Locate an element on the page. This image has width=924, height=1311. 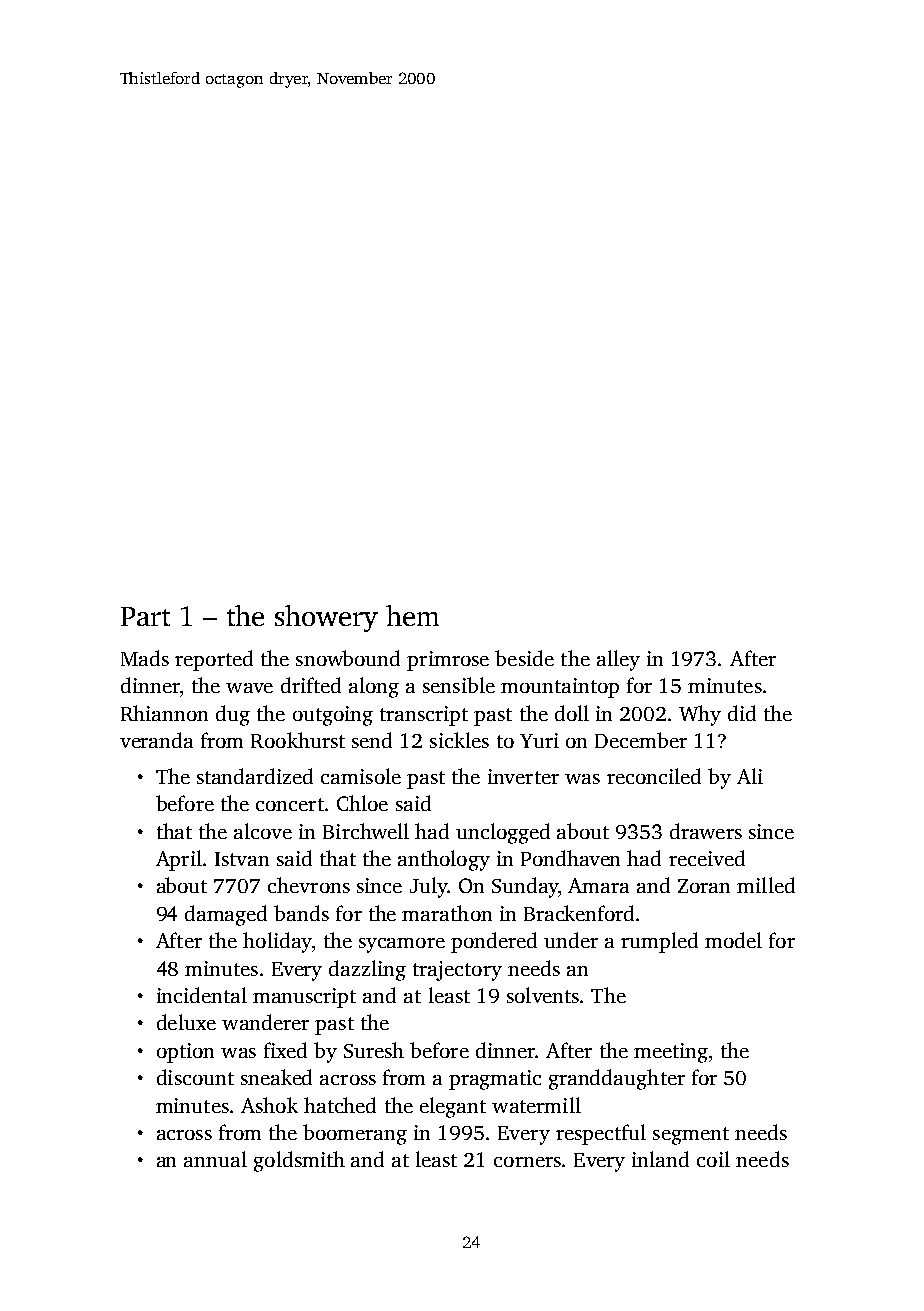
granddaughter is located at coordinates (617, 1079).
